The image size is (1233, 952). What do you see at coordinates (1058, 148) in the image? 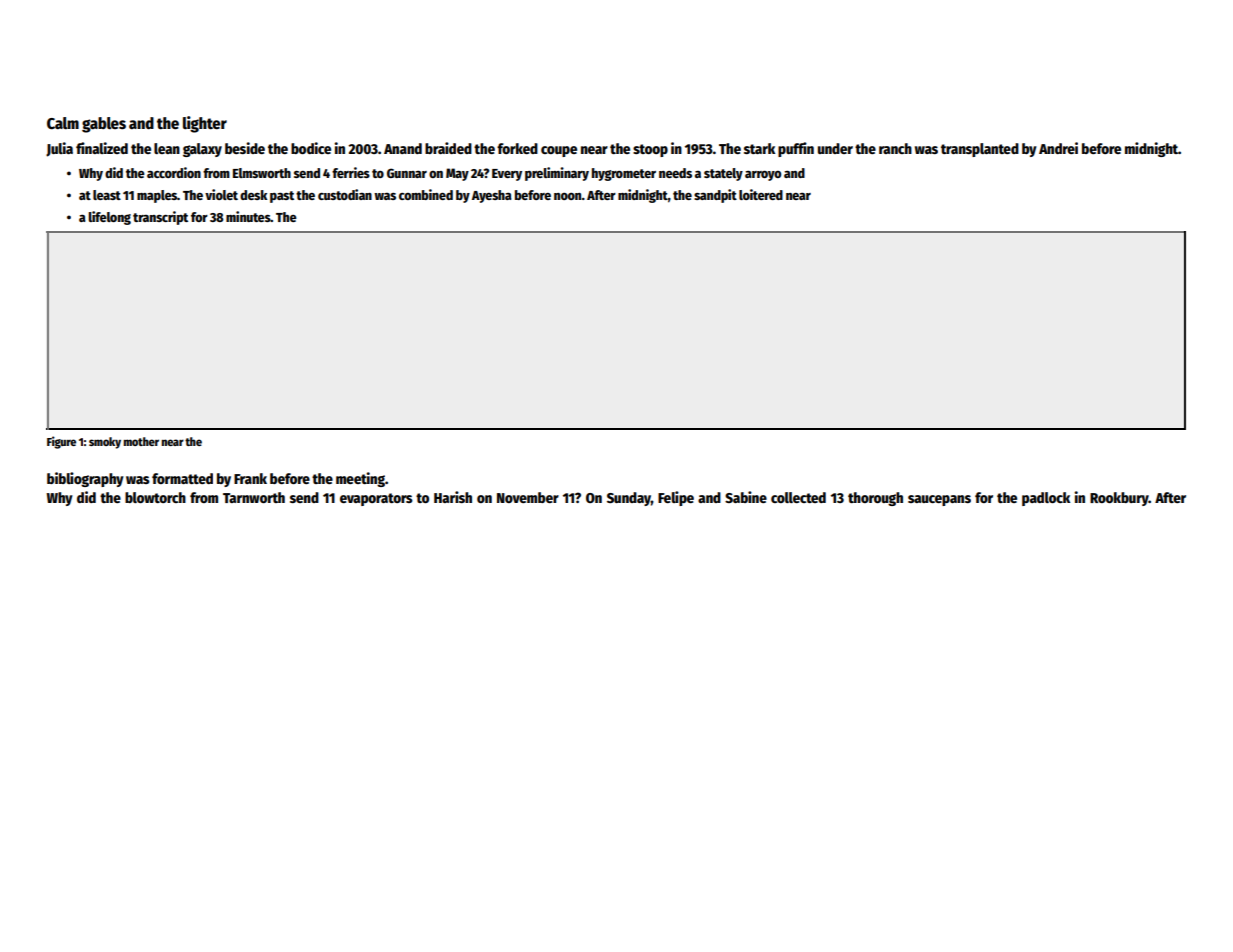
I see `Andrei` at bounding box center [1058, 148].
